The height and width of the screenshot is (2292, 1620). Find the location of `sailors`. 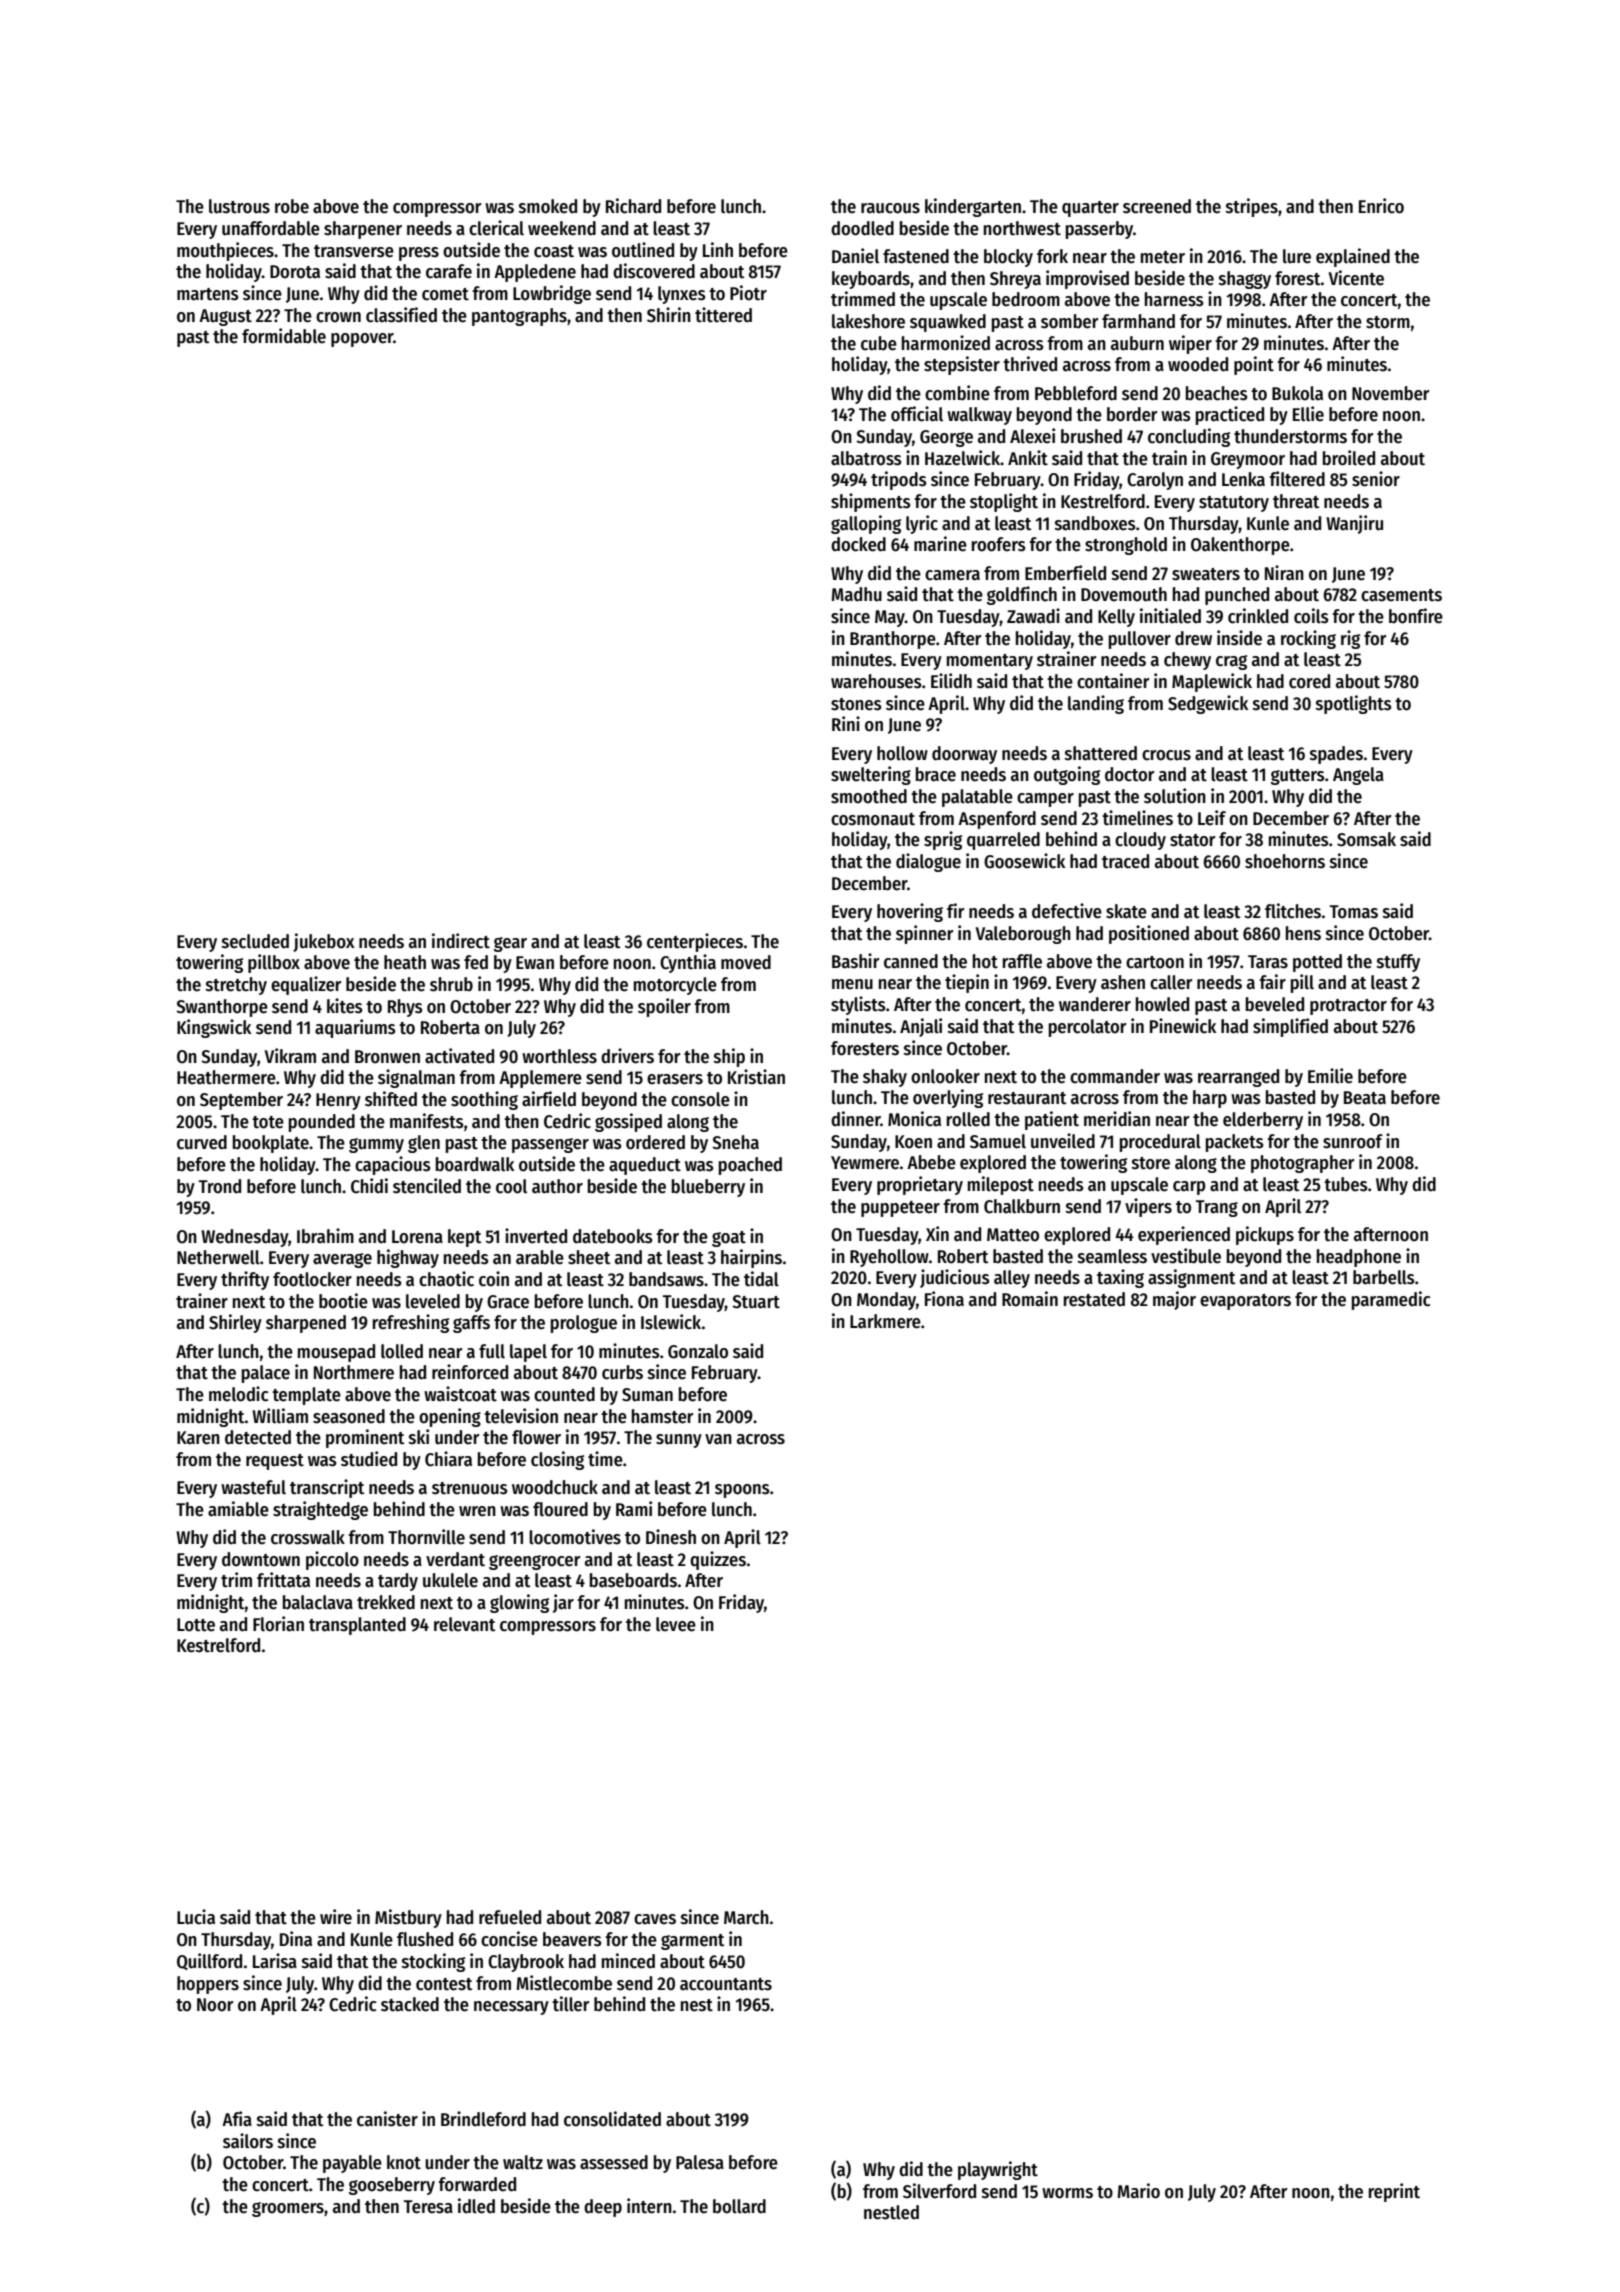

sailors is located at coordinates (248, 2141).
